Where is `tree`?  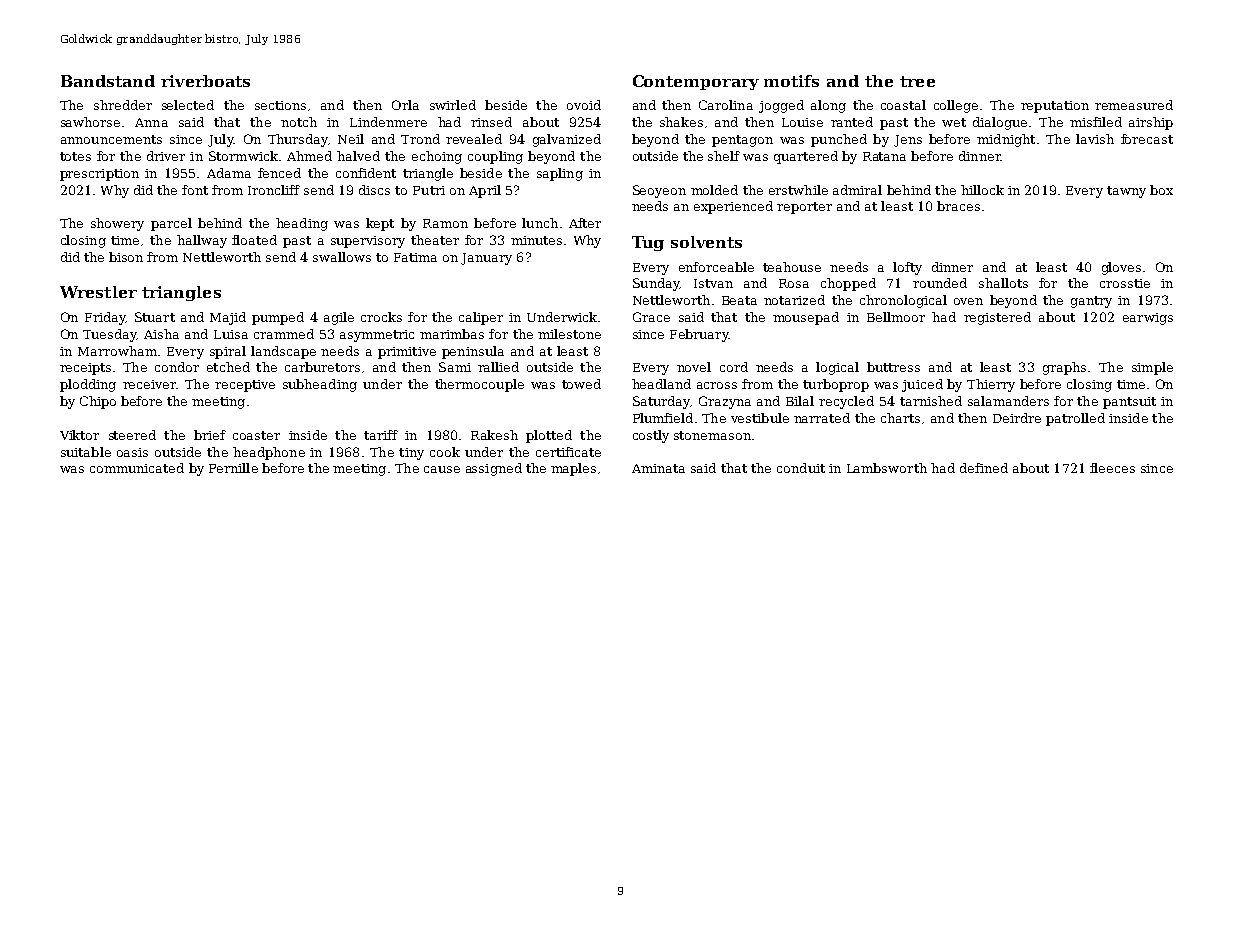 tree is located at coordinates (917, 81).
